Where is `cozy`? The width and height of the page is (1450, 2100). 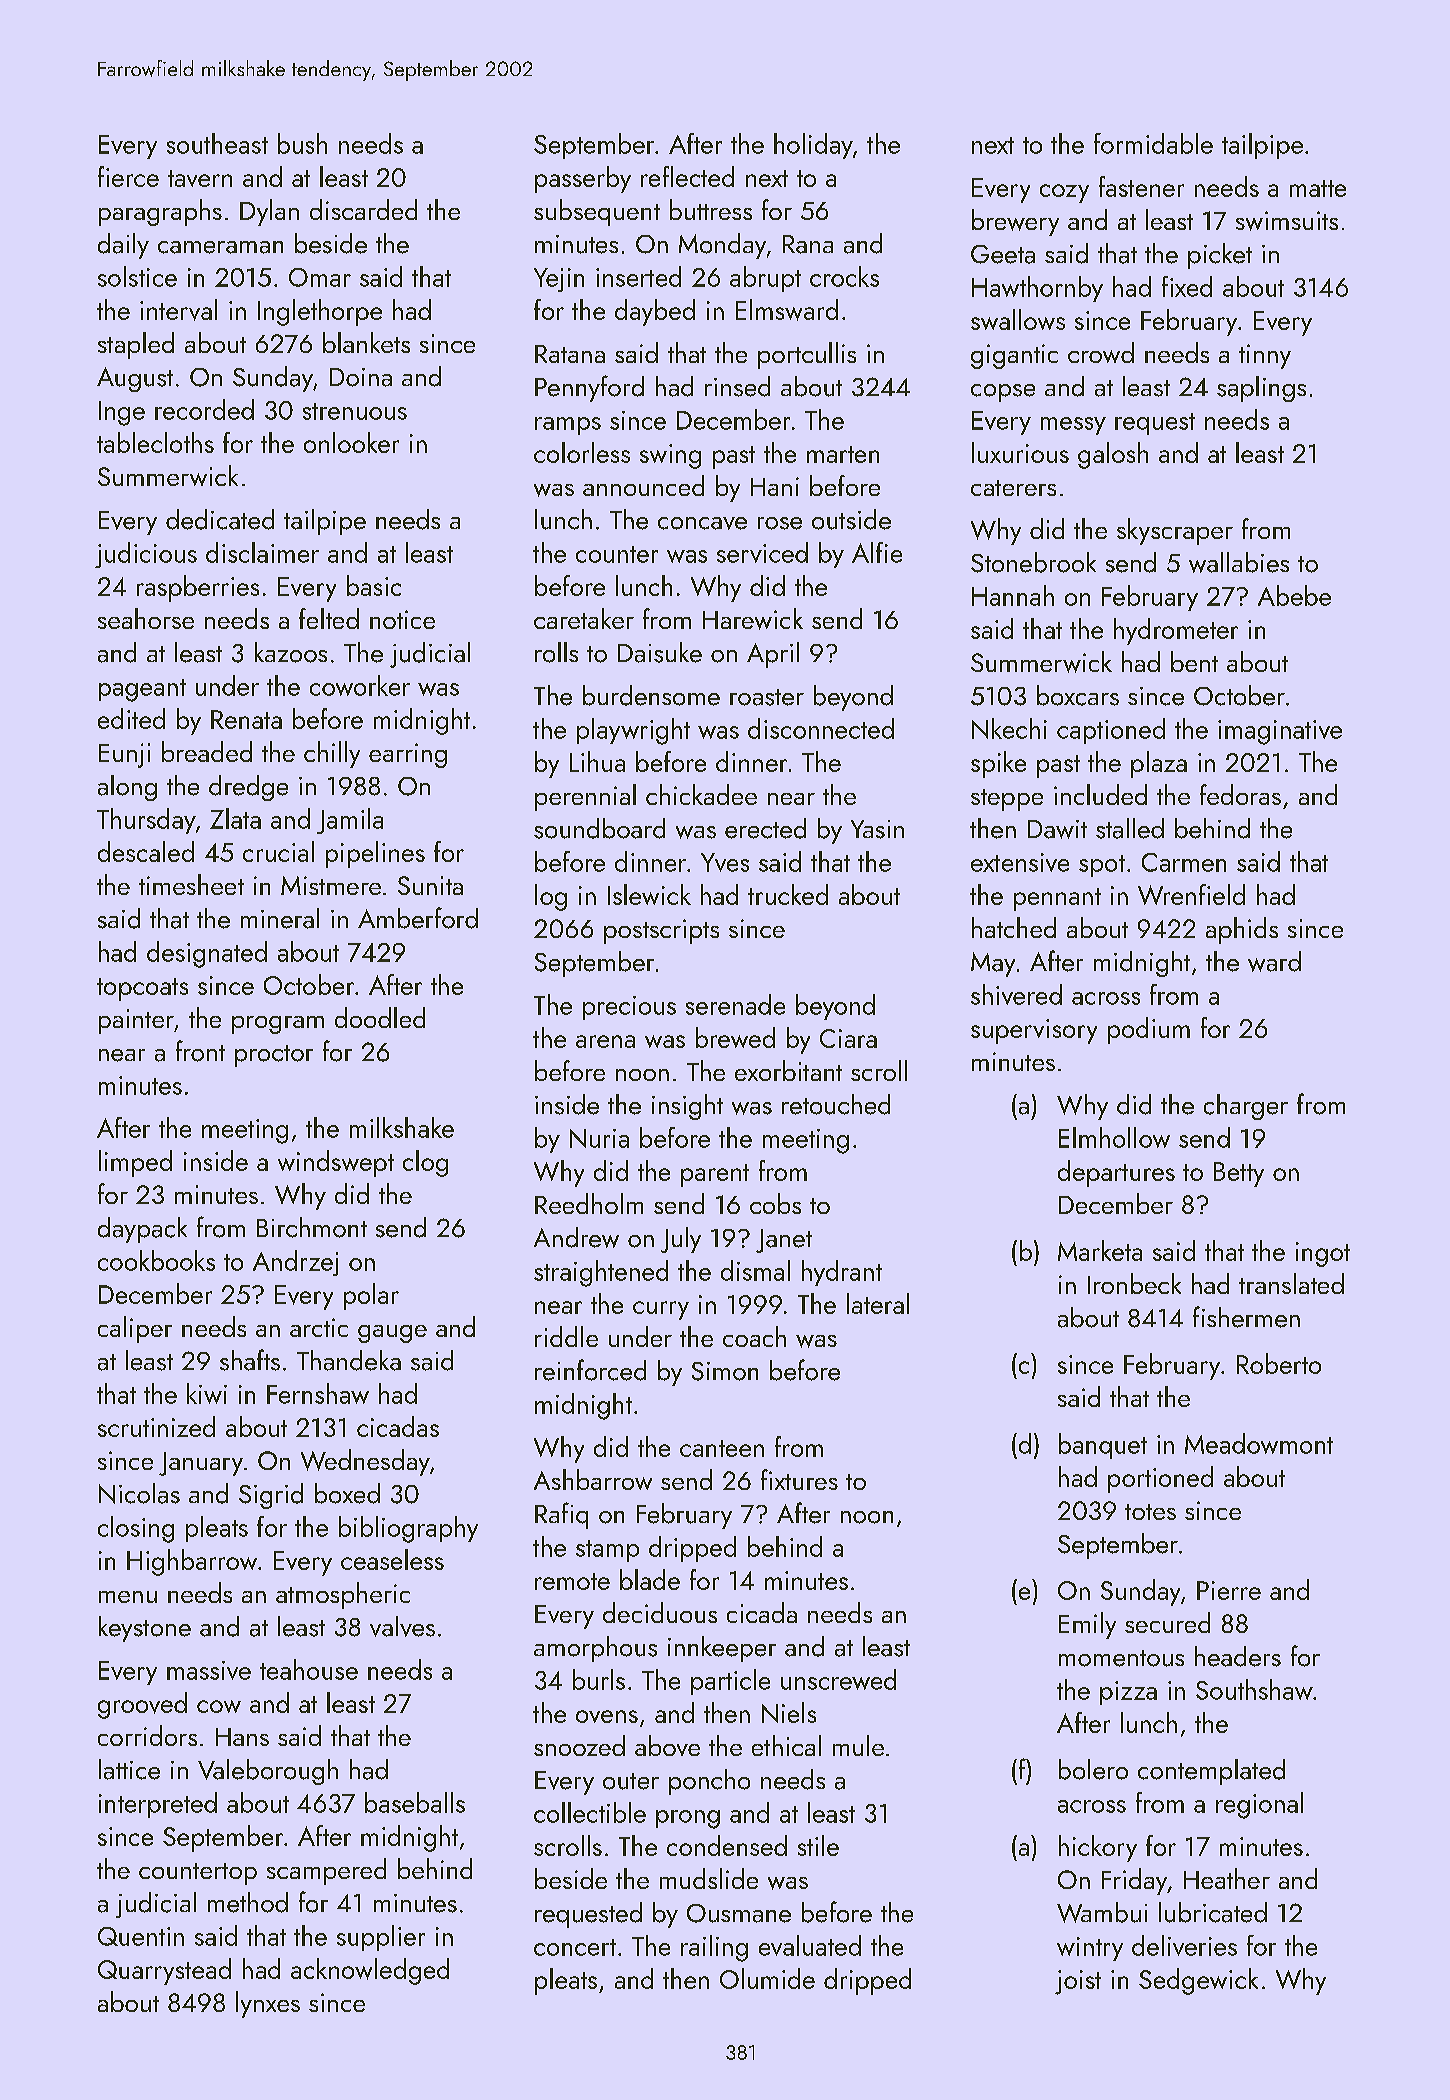
cozy is located at coordinates (1064, 193).
